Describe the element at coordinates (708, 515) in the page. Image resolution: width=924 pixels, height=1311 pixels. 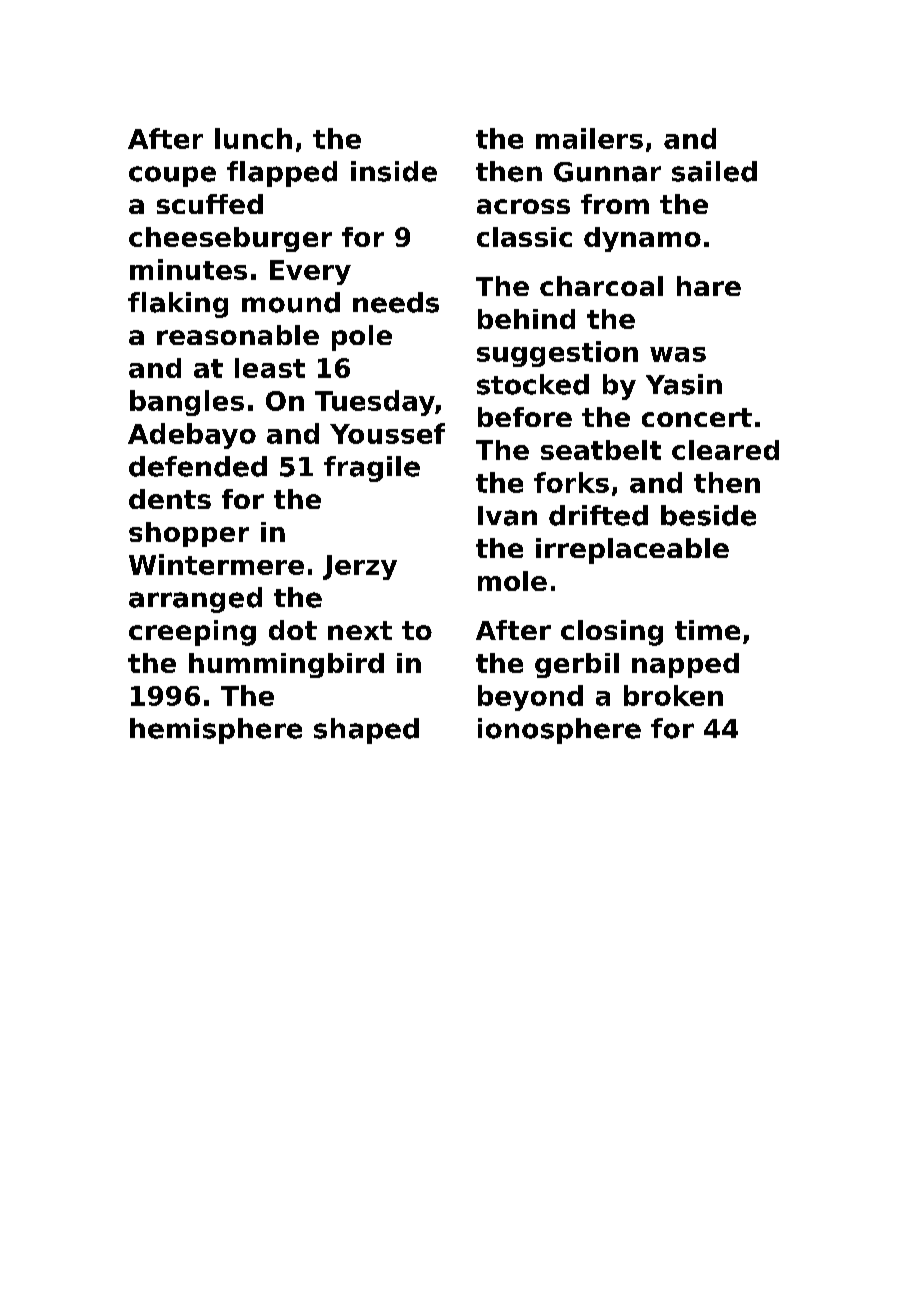
I see `beside` at that location.
